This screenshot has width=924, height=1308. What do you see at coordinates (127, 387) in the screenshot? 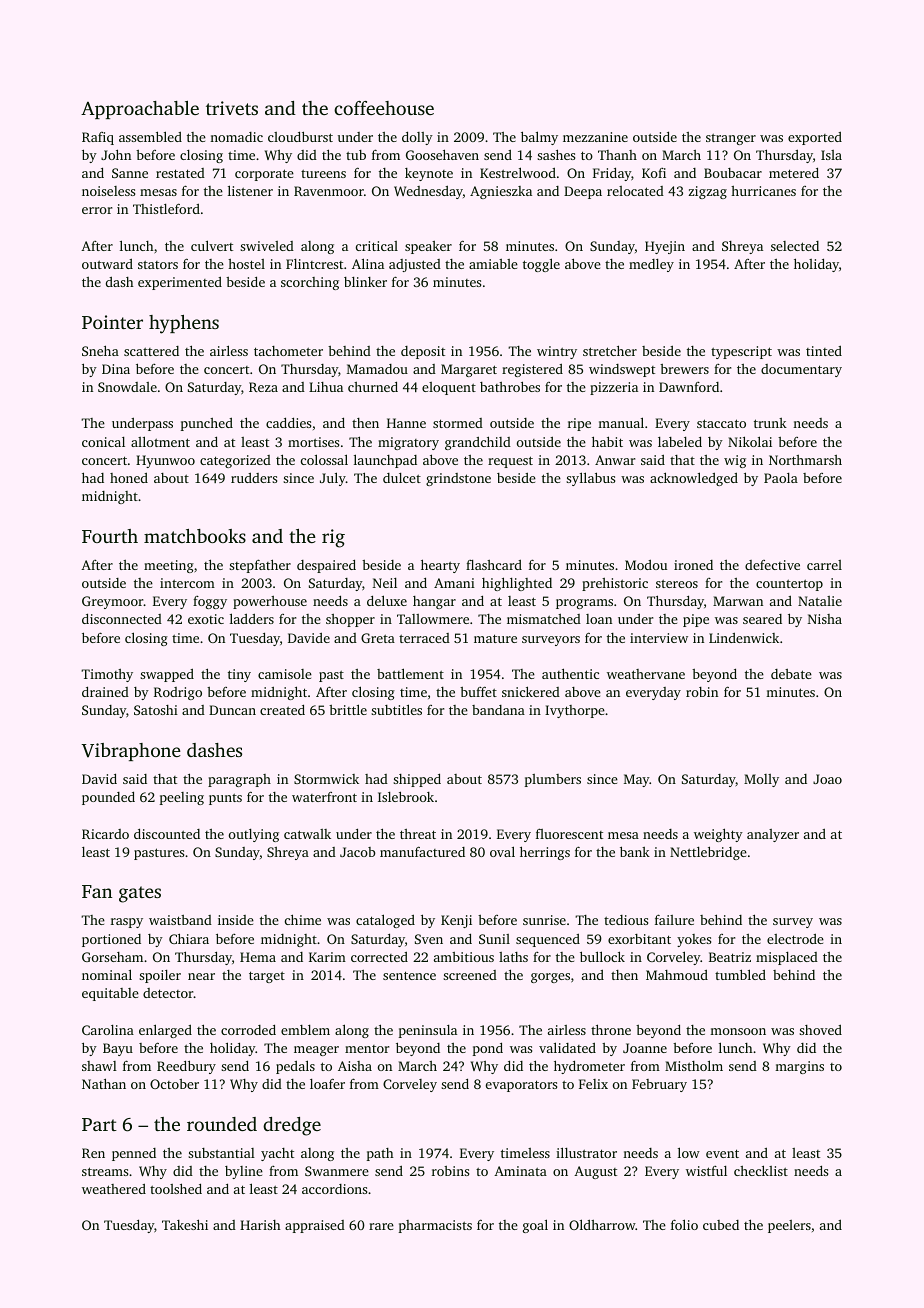
I see `Snowdale` at bounding box center [127, 387].
